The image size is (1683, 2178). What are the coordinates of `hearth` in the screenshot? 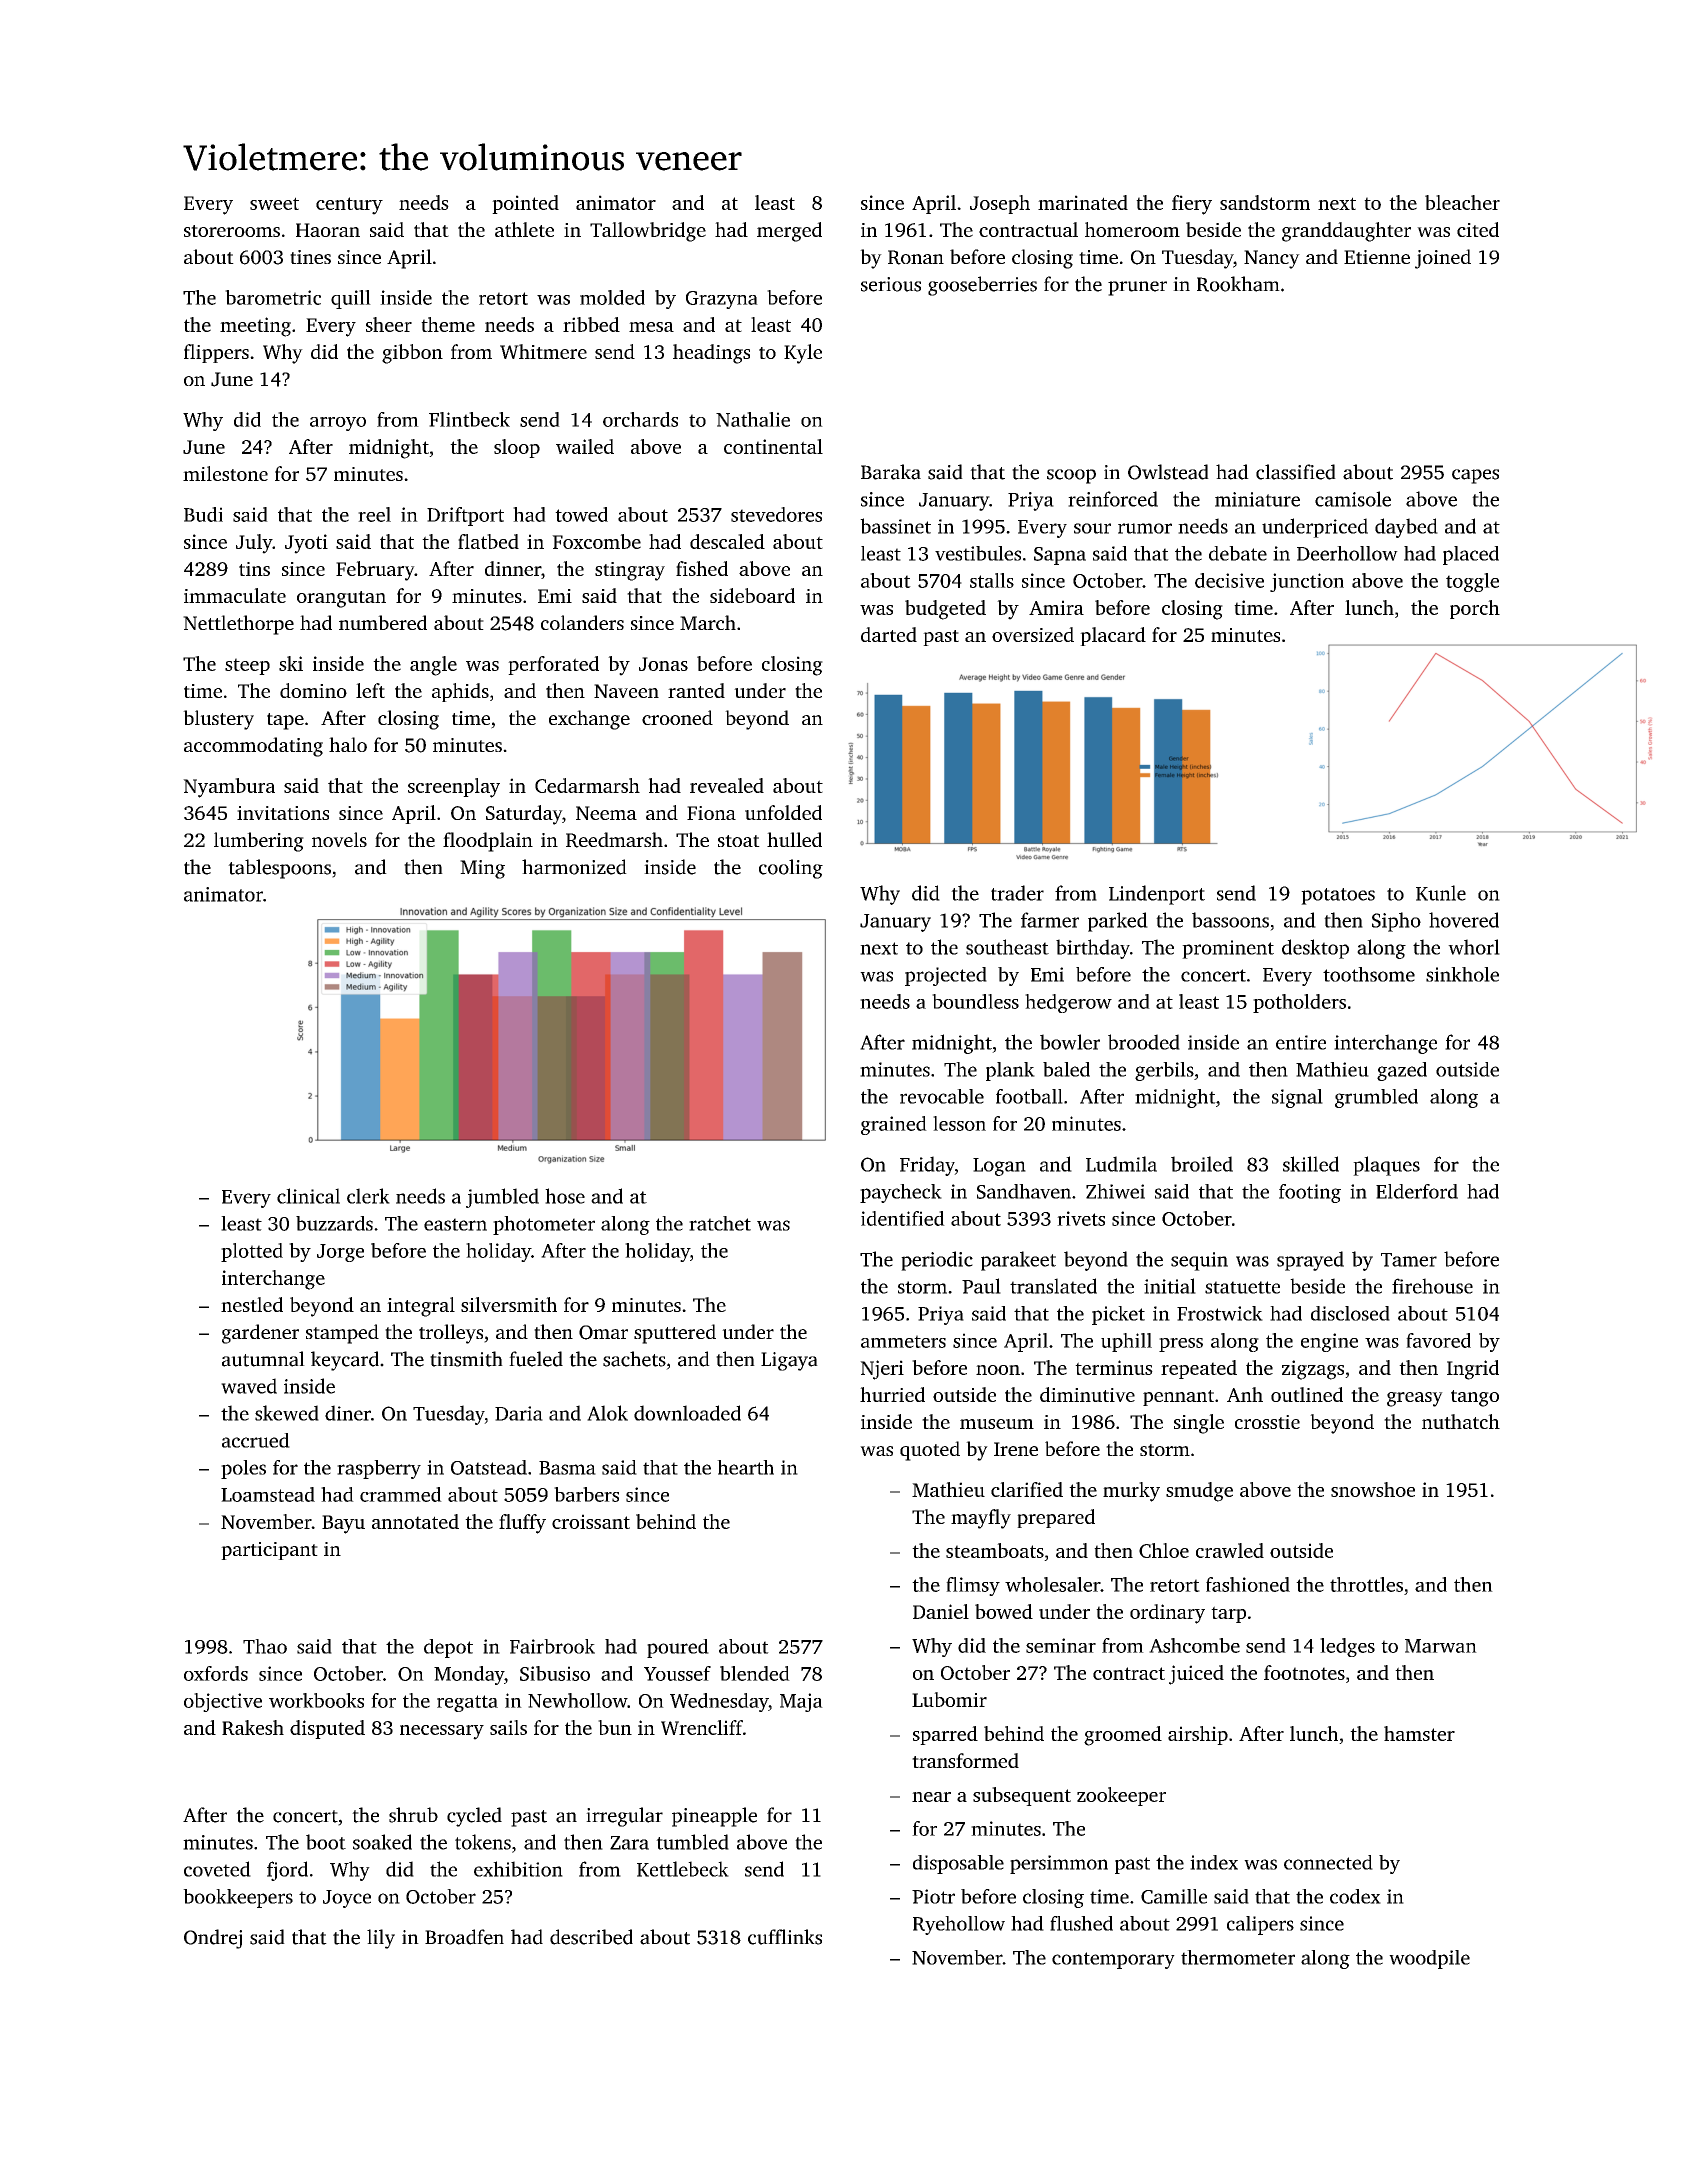 It's located at (745, 1467).
